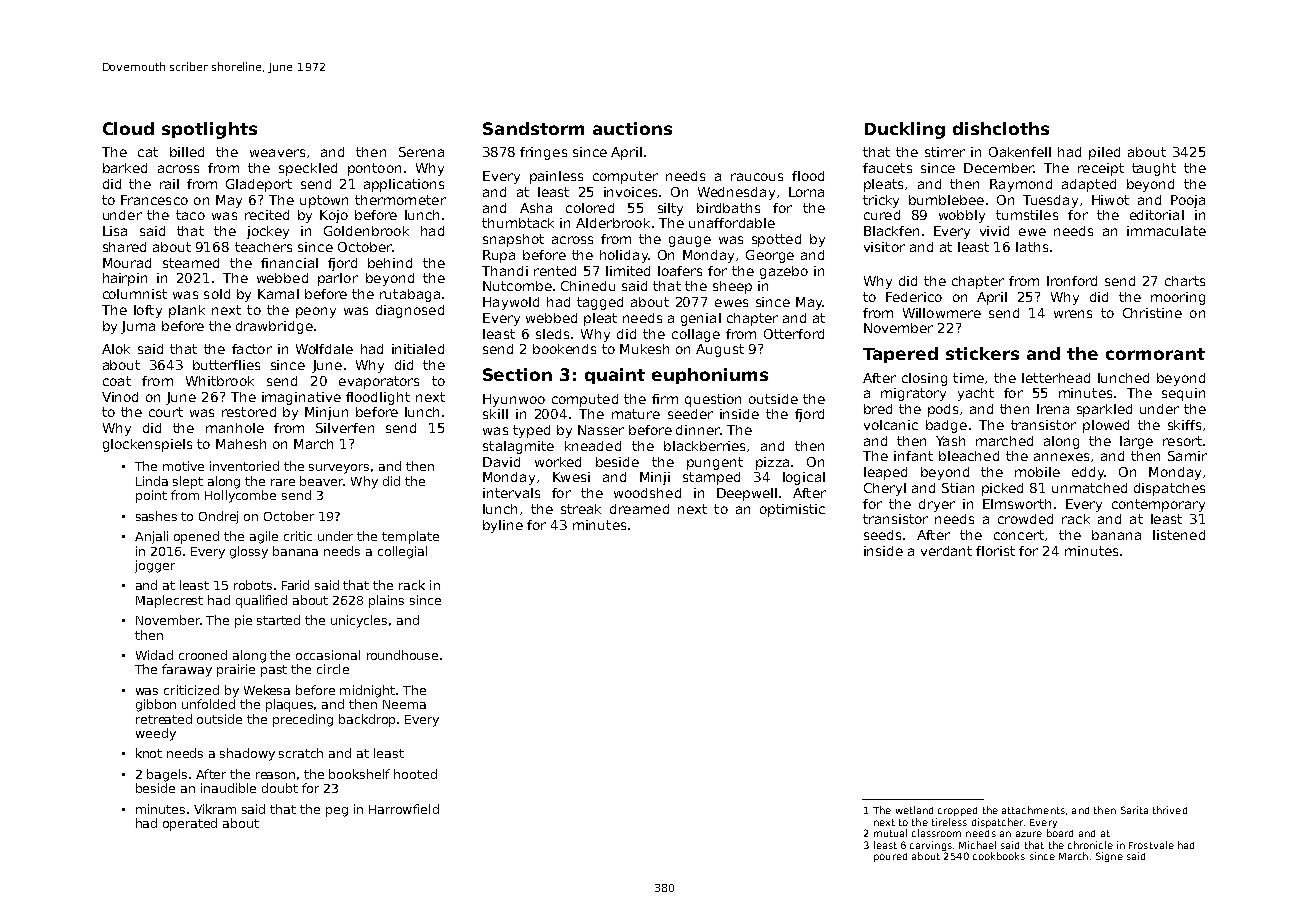  Describe the element at coordinates (533, 128) in the screenshot. I see `Sandstorm` at that location.
